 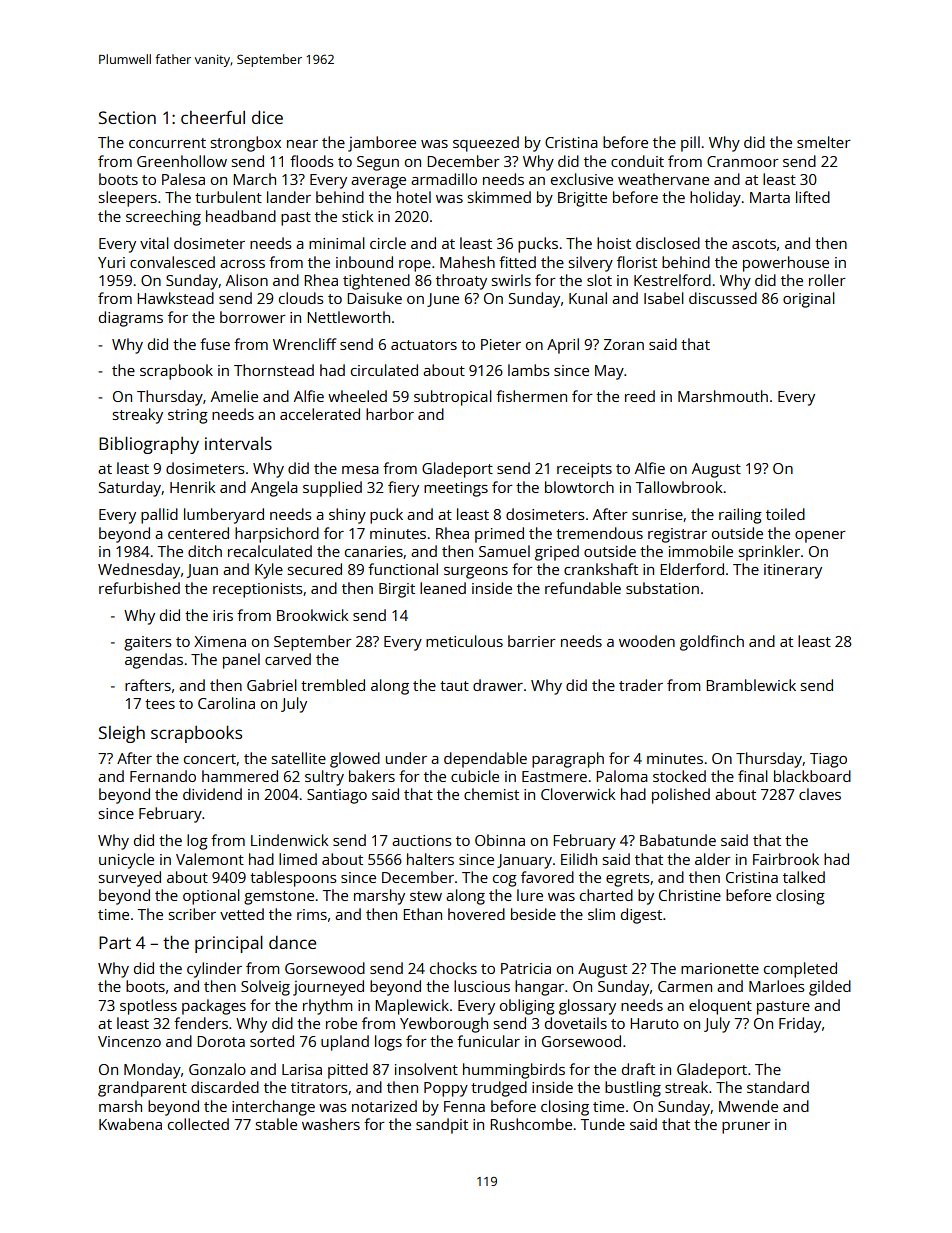 What do you see at coordinates (154, 661) in the screenshot?
I see `agendas` at bounding box center [154, 661].
